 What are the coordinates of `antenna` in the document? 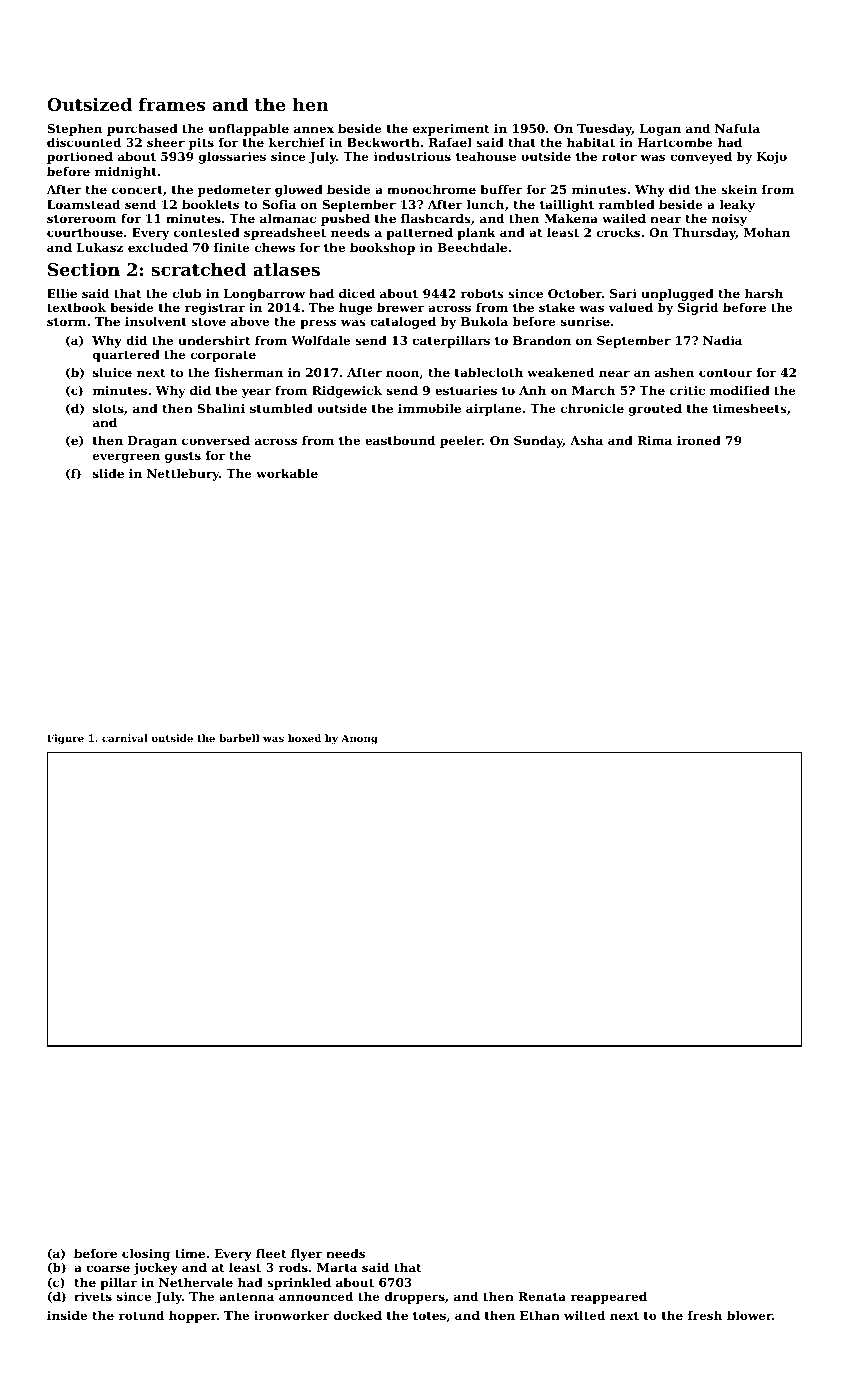 It's located at (246, 1296).
